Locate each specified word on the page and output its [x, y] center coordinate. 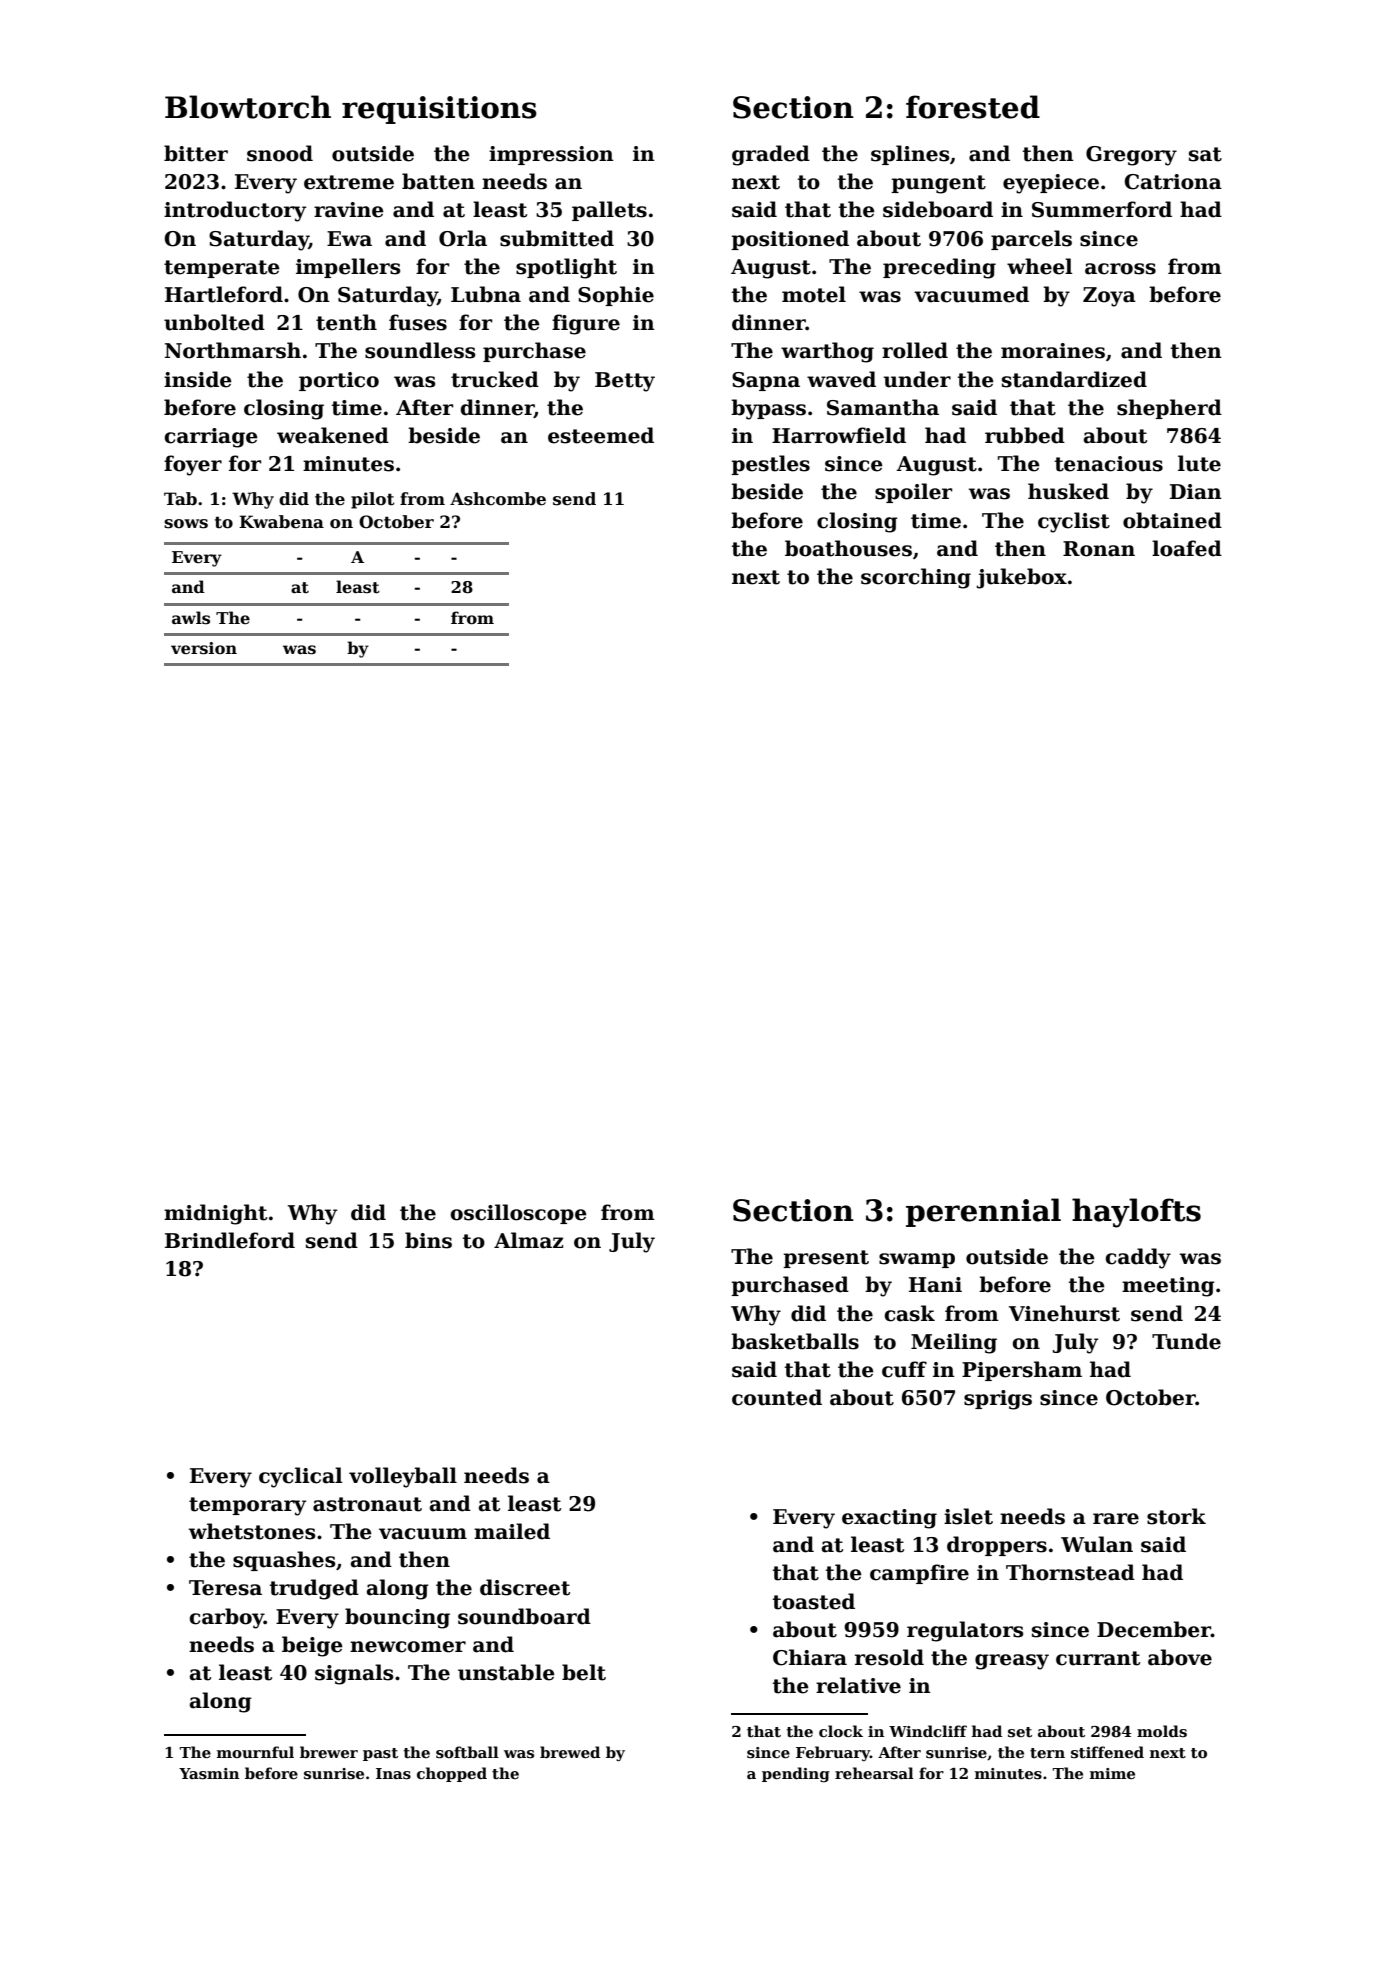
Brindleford [230, 1240]
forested [973, 107]
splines [910, 155]
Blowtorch [248, 107]
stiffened [1107, 1752]
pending [796, 1775]
